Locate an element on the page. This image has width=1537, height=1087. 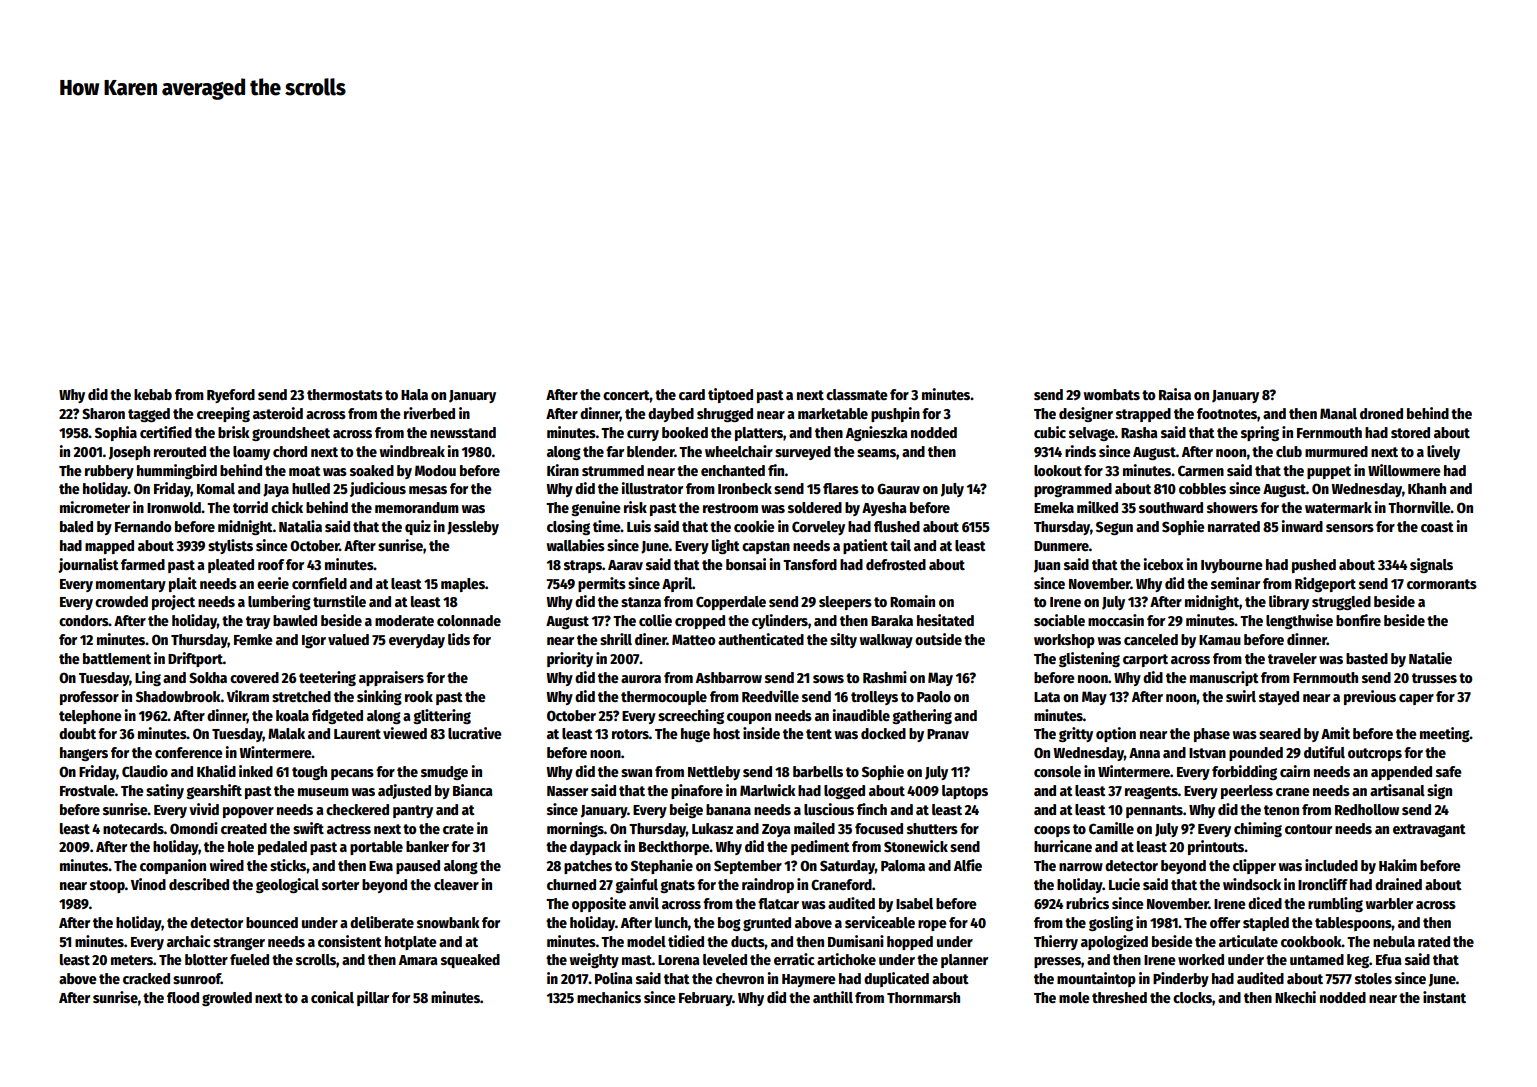
battlement is located at coordinates (117, 658).
